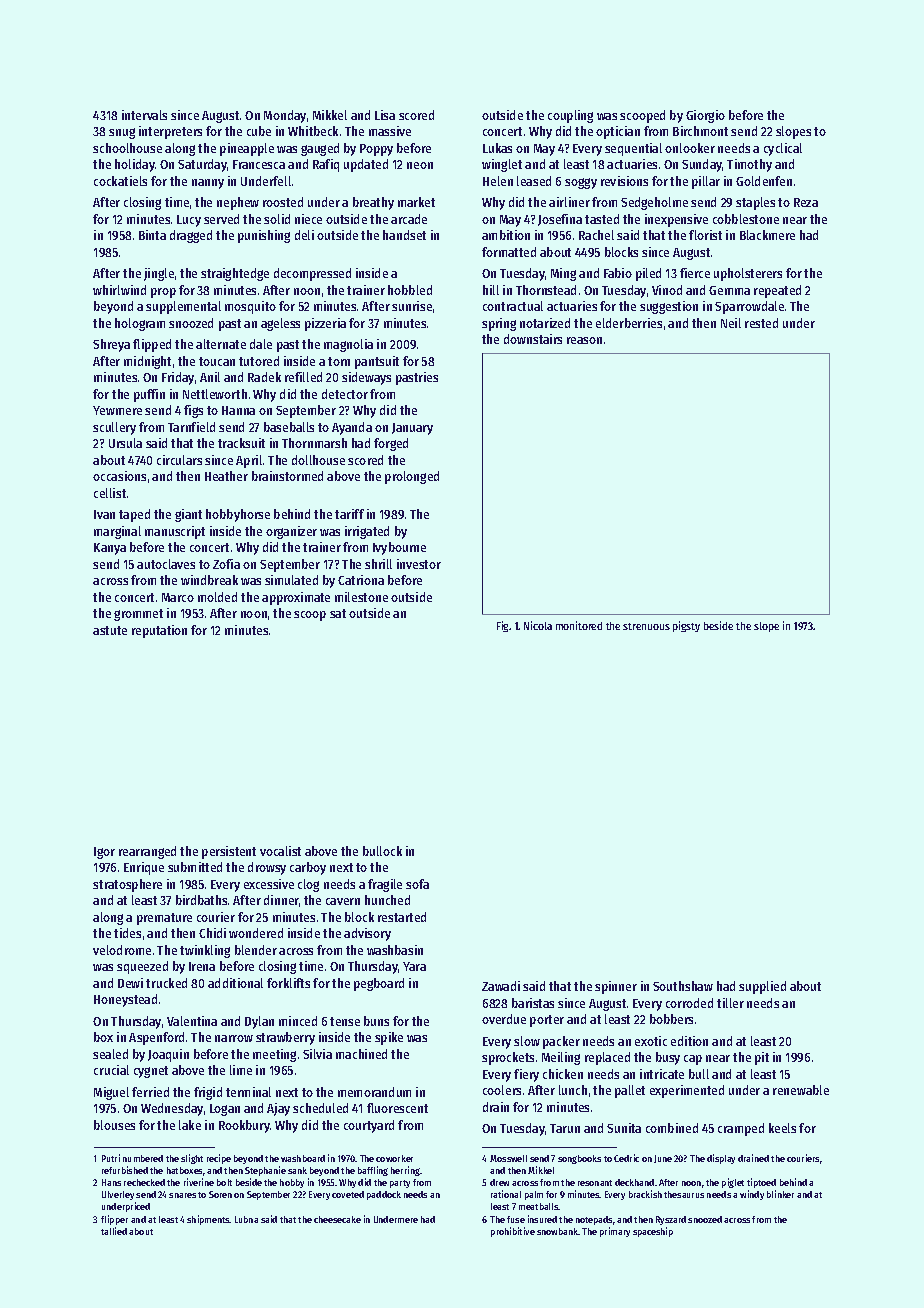 The image size is (924, 1308). What do you see at coordinates (646, 626) in the image?
I see `strenuous` at bounding box center [646, 626].
